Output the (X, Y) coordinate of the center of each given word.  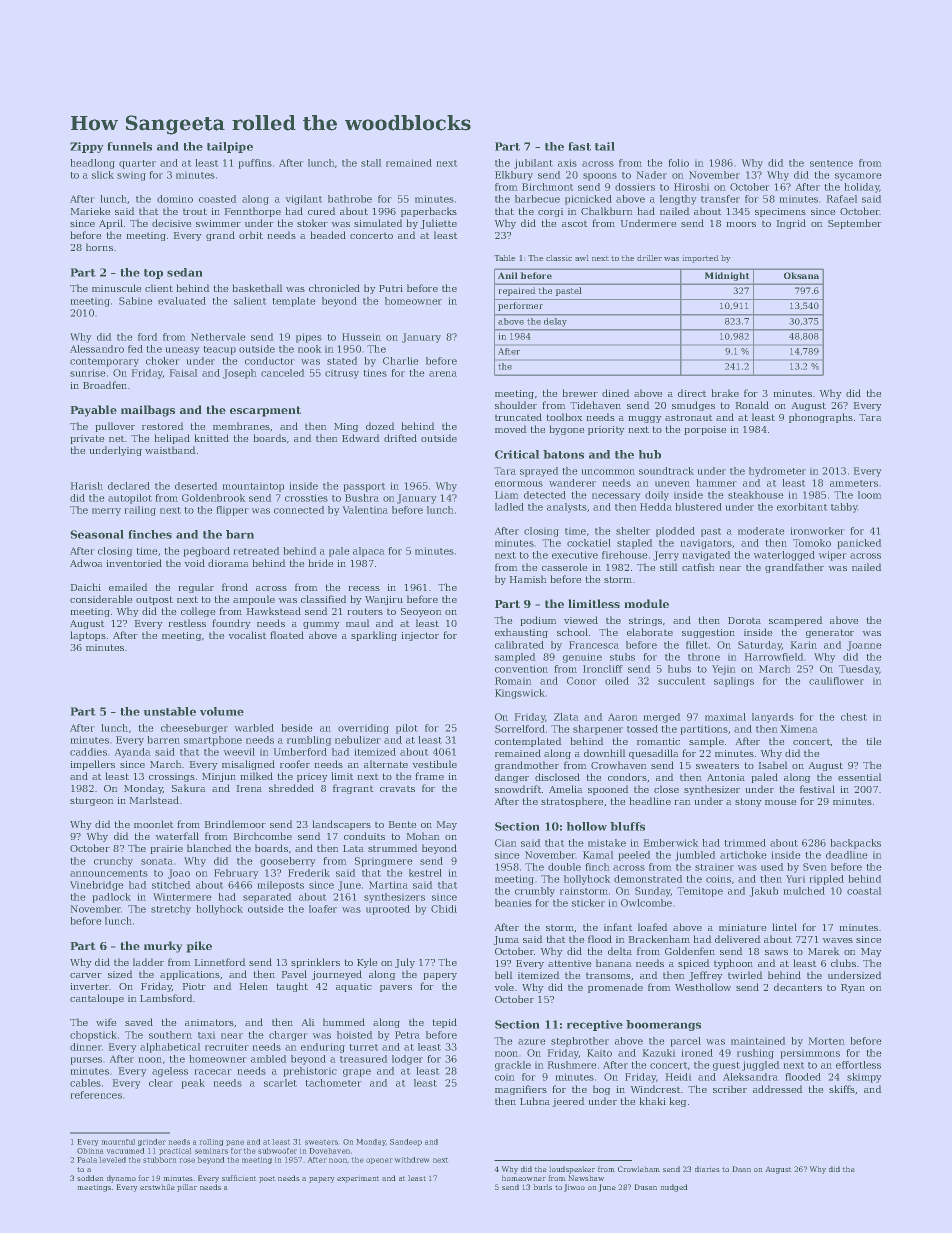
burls (542, 1187)
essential (860, 777)
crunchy (113, 862)
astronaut (689, 417)
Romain (513, 681)
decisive (172, 223)
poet (267, 1179)
